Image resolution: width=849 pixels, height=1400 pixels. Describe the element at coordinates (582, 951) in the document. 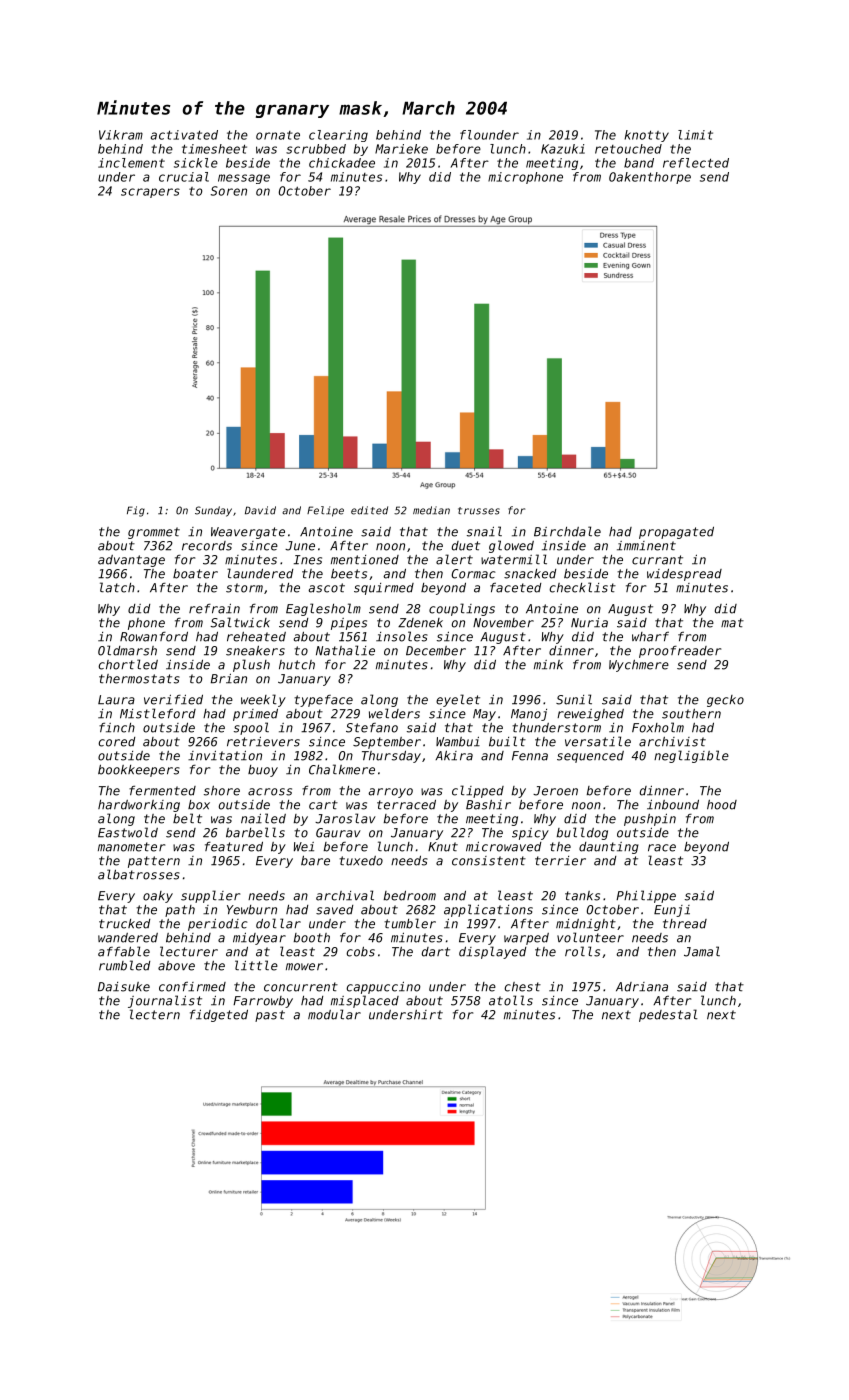

I see `rolls` at that location.
